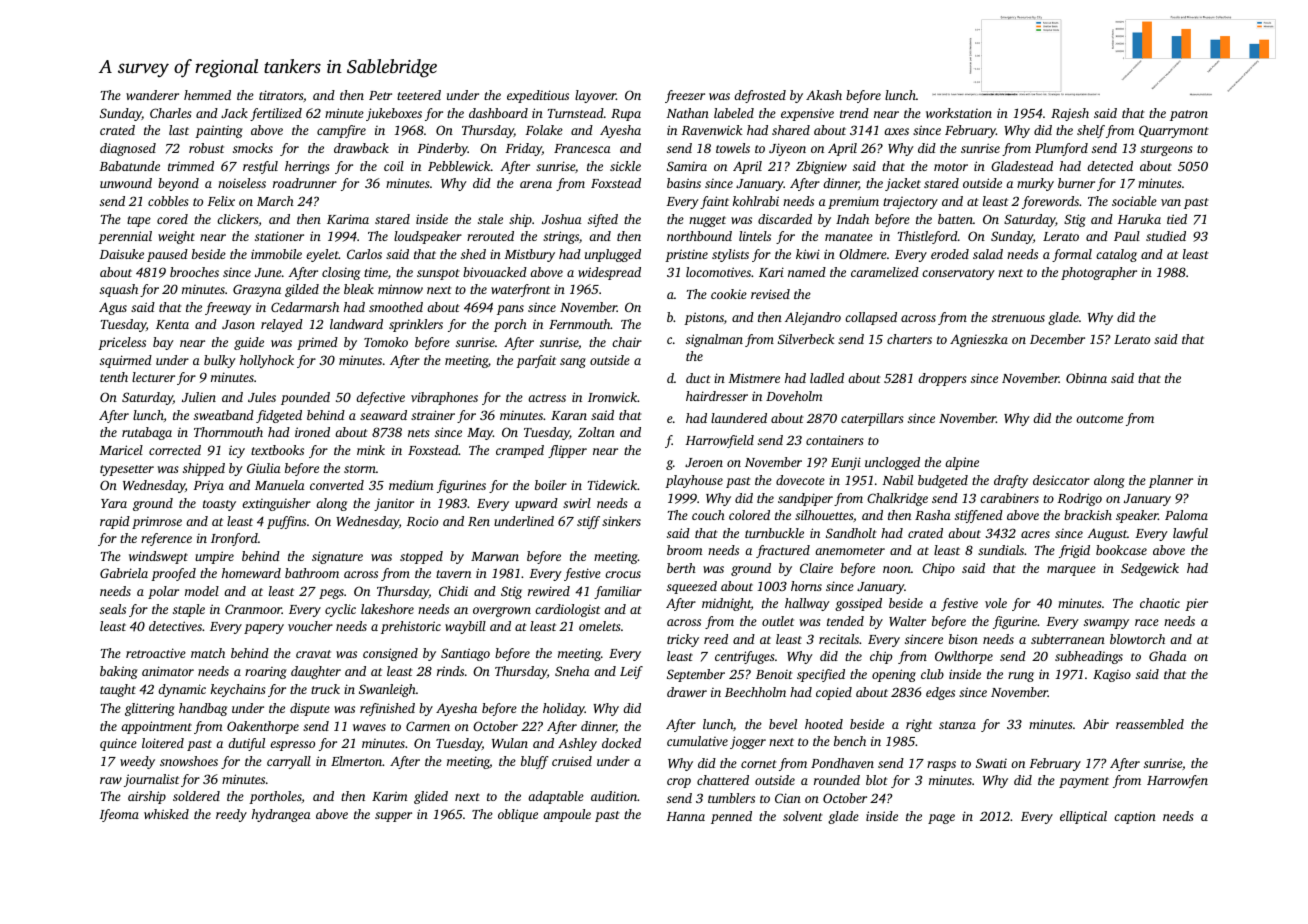  Describe the element at coordinates (596, 432) in the image. I see `Zoltan` at that location.
